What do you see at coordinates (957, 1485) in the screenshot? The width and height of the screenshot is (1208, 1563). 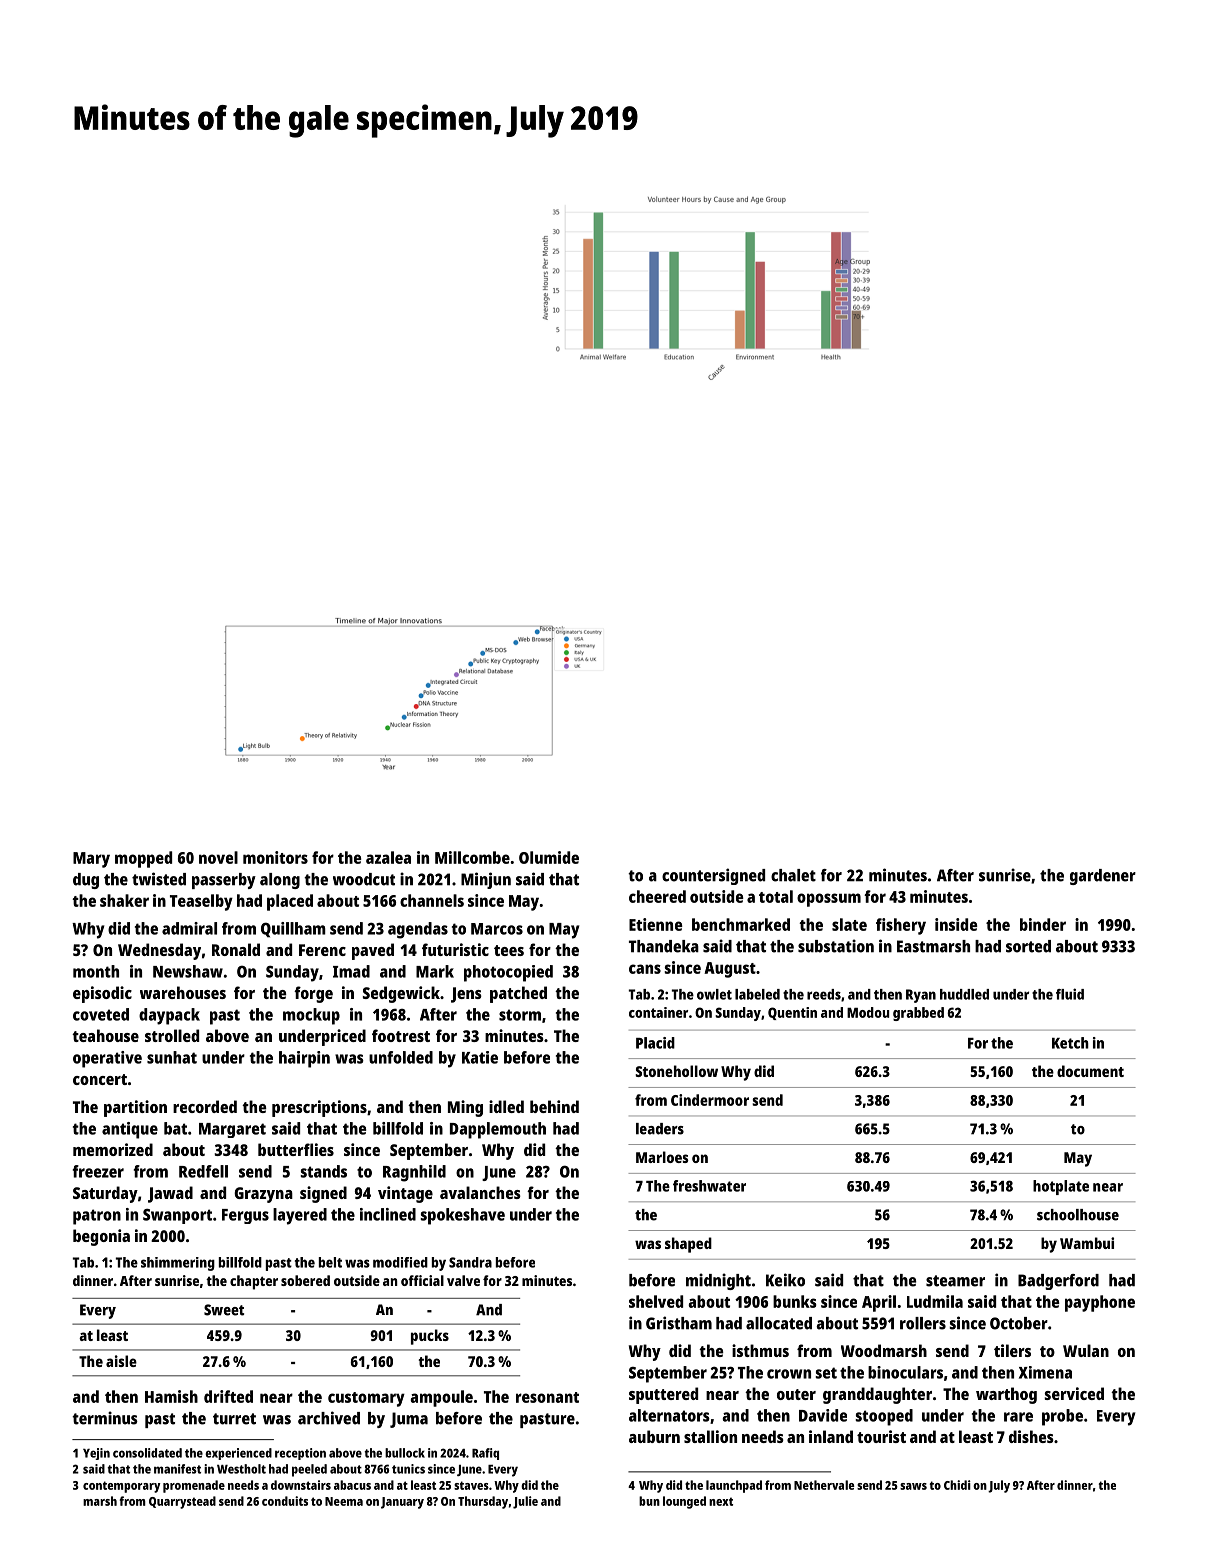 I see `Chidi` at bounding box center [957, 1485].
